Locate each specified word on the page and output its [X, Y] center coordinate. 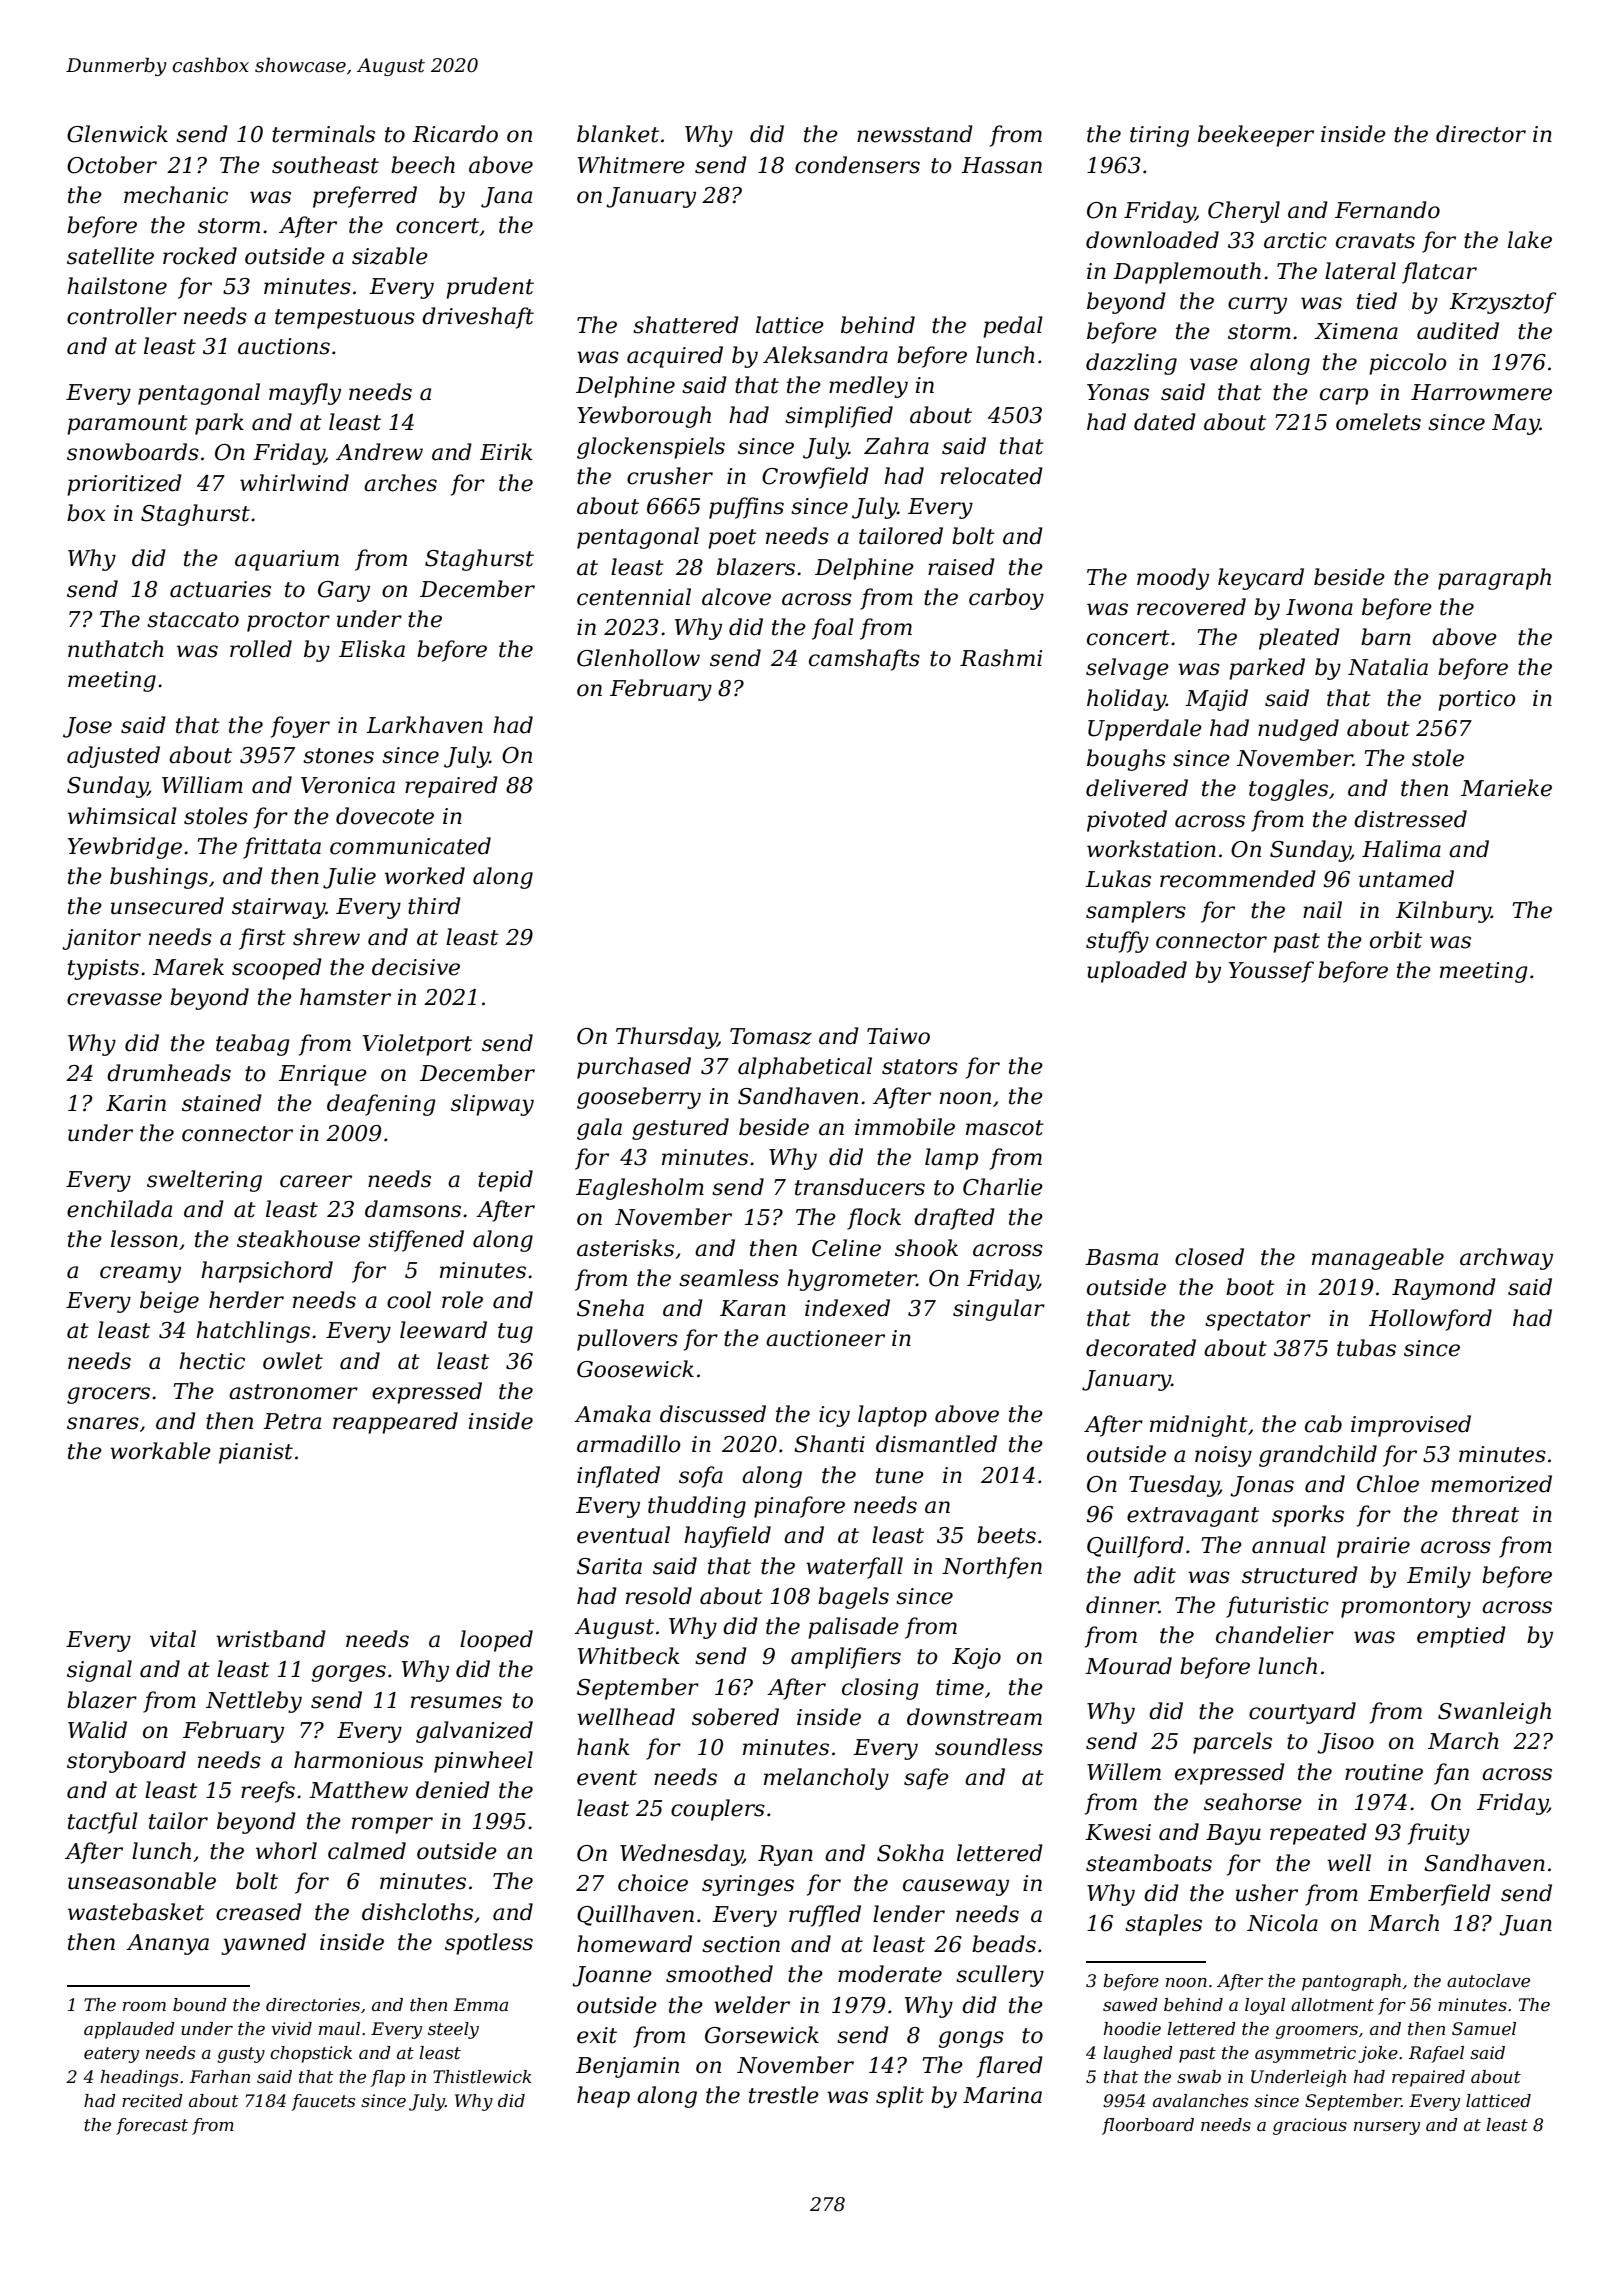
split [900, 2097]
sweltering [204, 1181]
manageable [1378, 1259]
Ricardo [455, 134]
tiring [1159, 136]
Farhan [220, 2076]
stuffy [1117, 942]
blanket [618, 134]
